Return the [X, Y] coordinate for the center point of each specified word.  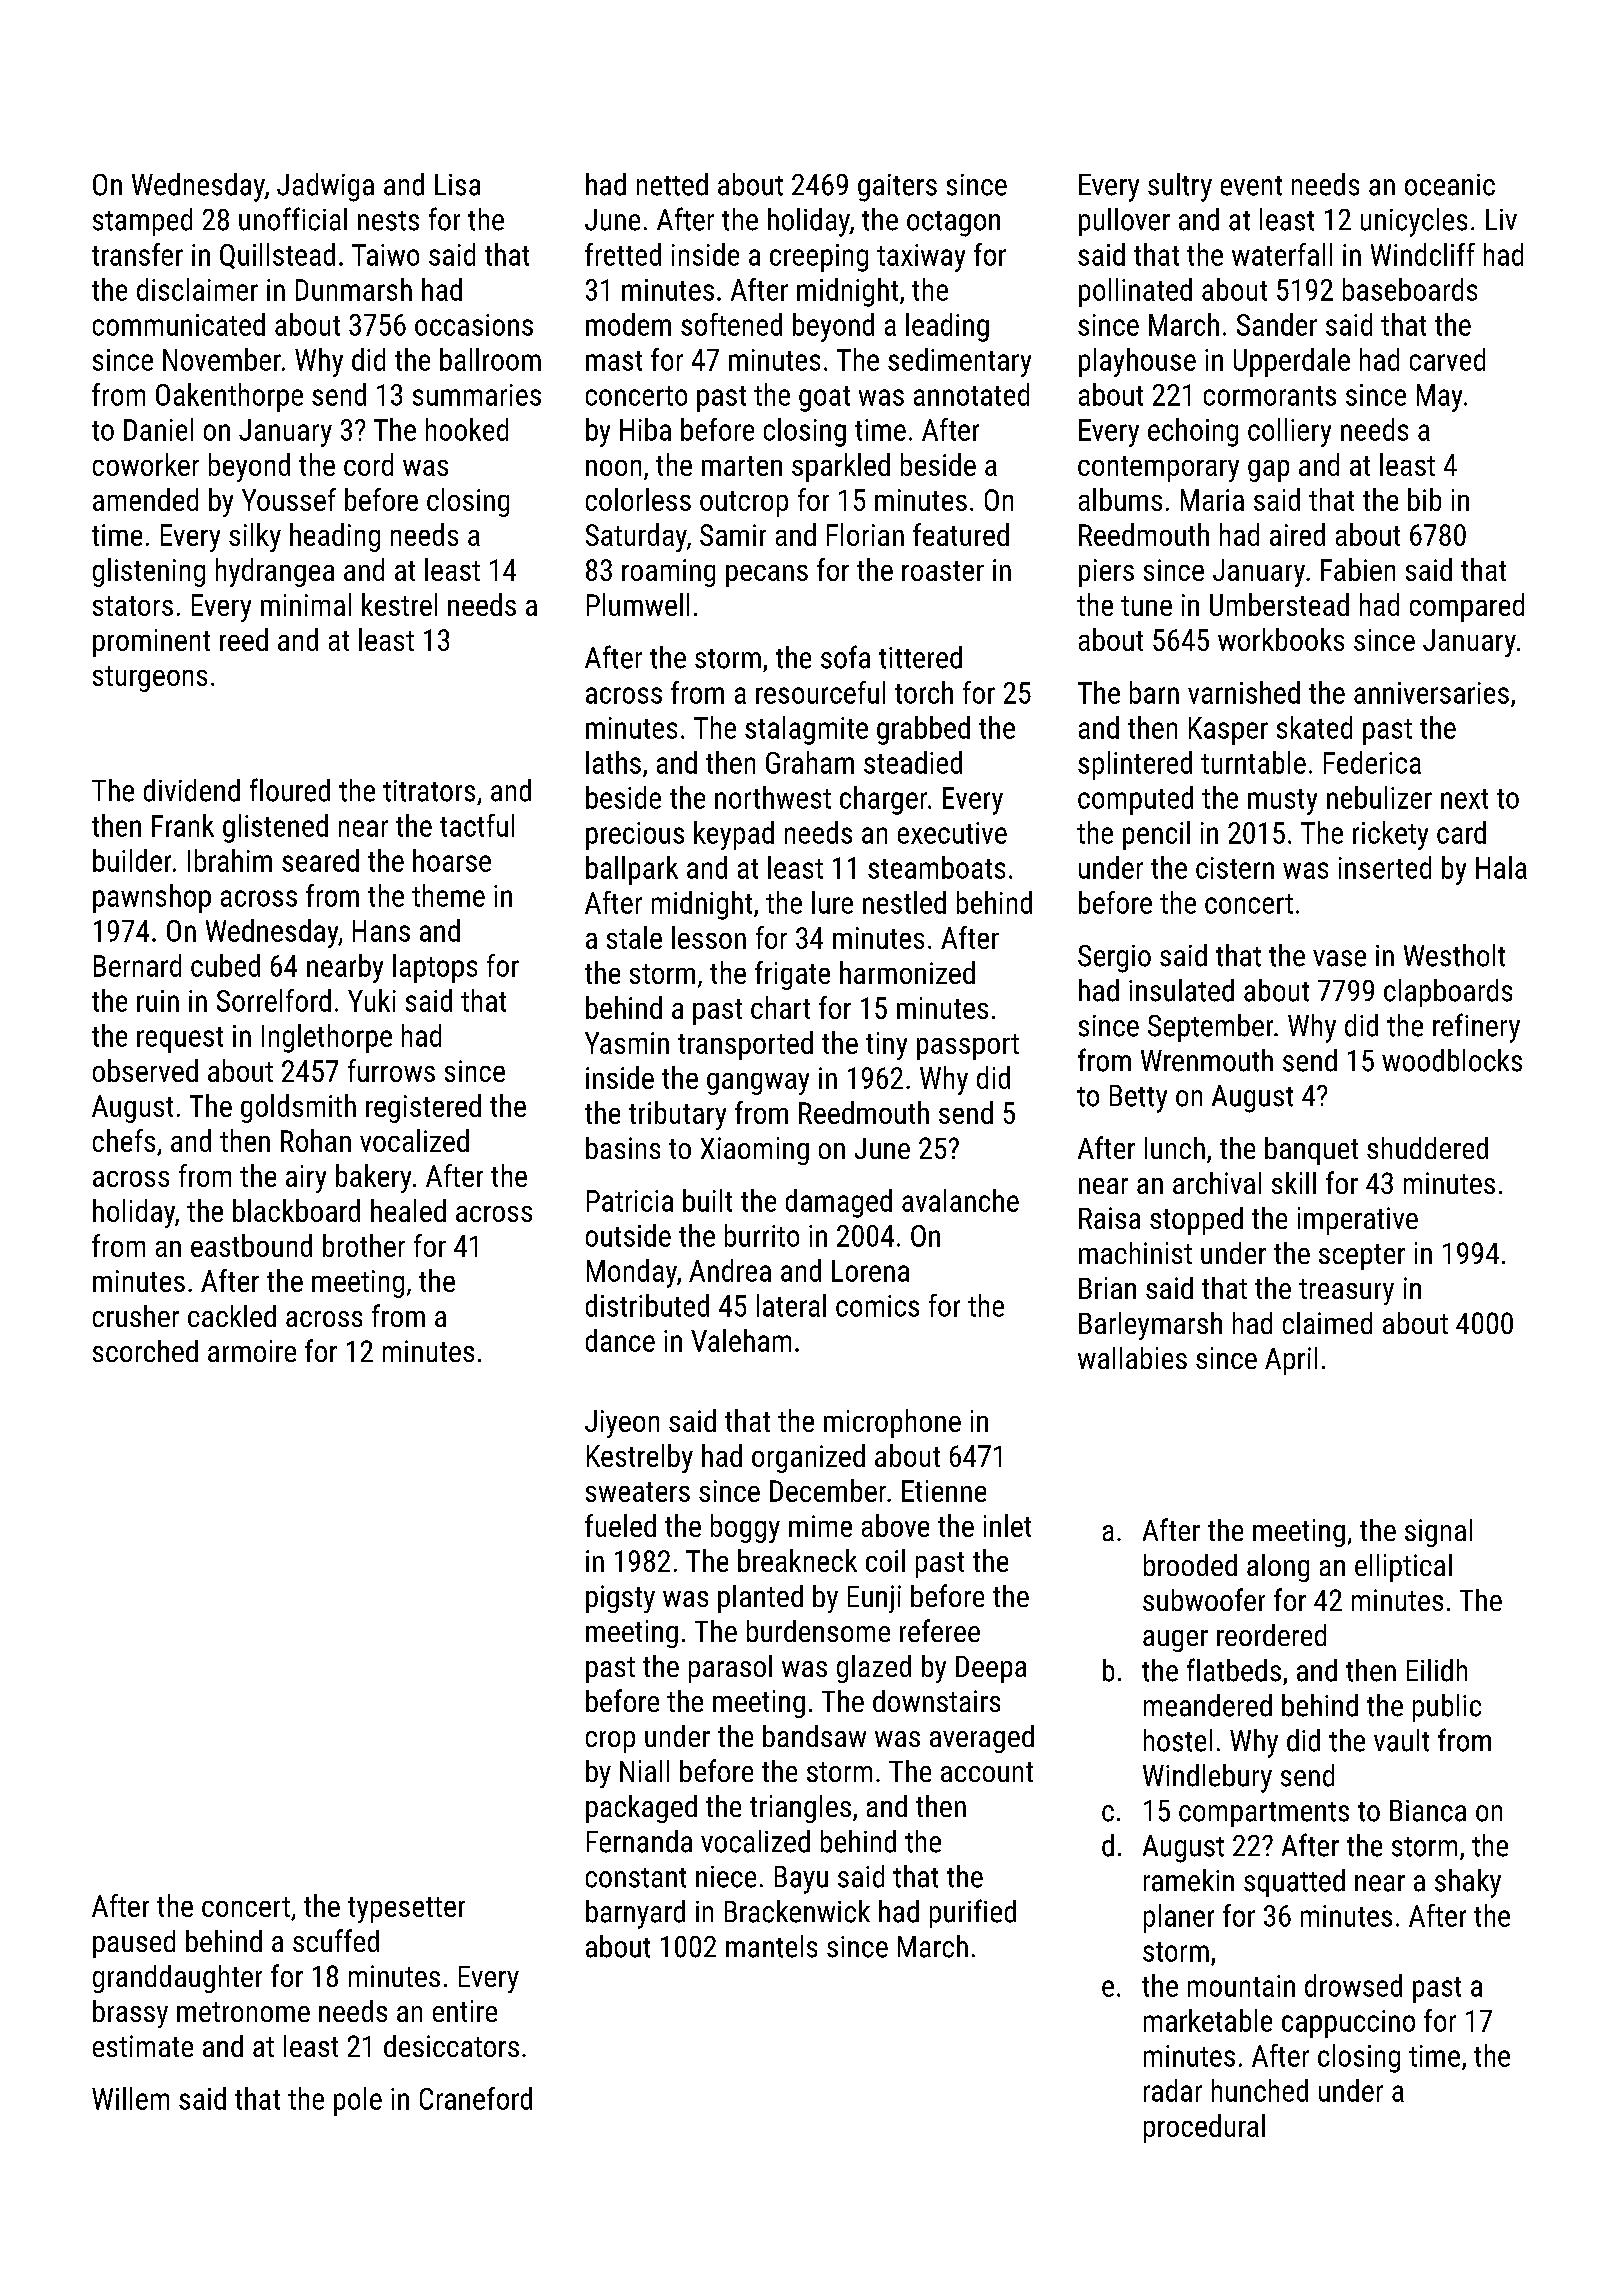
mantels [771, 1946]
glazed [874, 1669]
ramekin [1189, 1880]
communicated [179, 324]
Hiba [645, 429]
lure [832, 902]
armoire [252, 1351]
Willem [130, 2098]
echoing [1193, 432]
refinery [1476, 1028]
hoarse [452, 860]
